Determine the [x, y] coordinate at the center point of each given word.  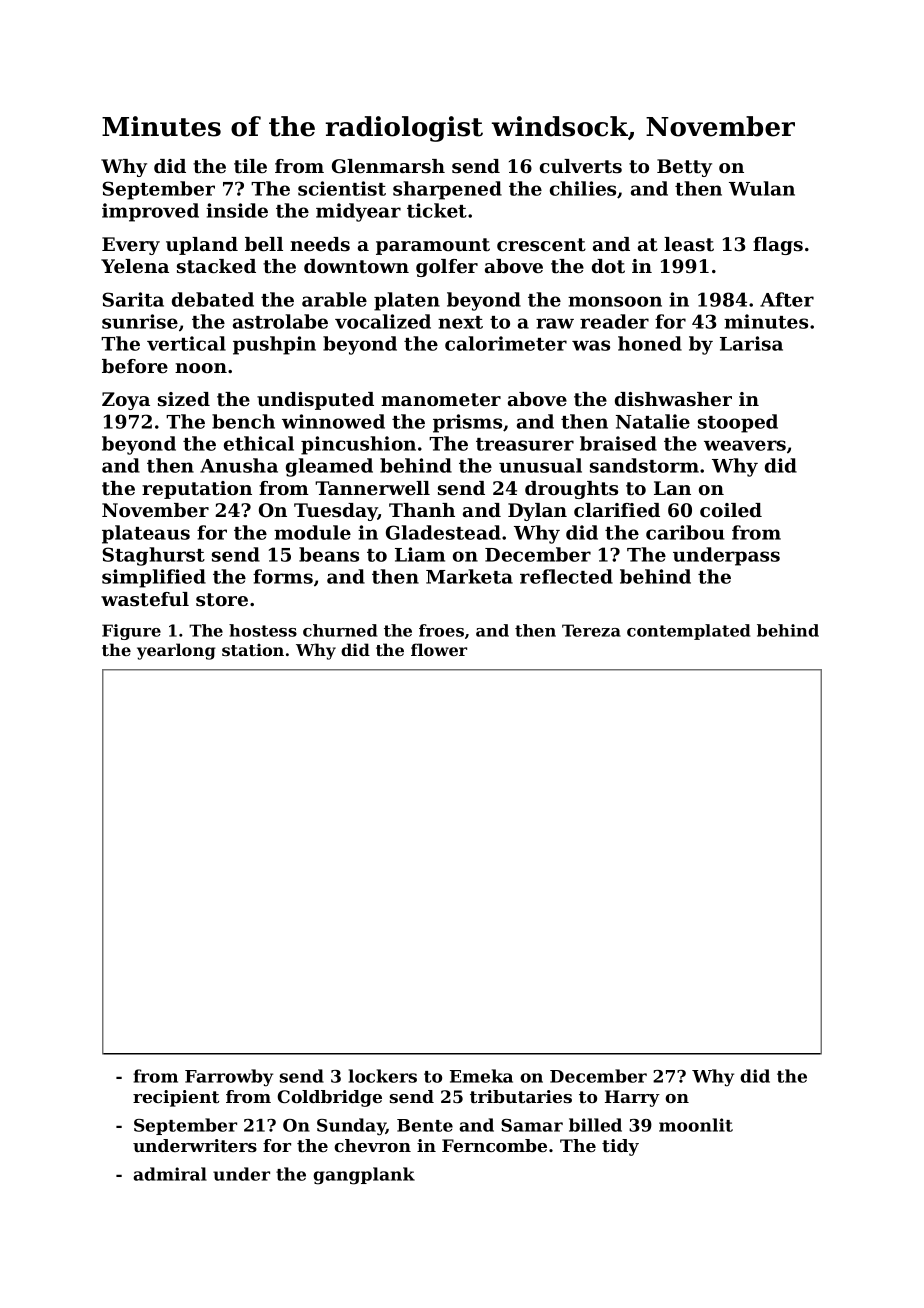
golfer [447, 268]
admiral [170, 1174]
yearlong [176, 651]
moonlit [696, 1125]
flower [439, 649]
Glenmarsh [388, 166]
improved [150, 212]
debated [213, 299]
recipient [176, 1098]
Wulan [762, 188]
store [222, 600]
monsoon [615, 301]
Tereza [591, 630]
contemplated [688, 632]
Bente [425, 1125]
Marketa [469, 576]
